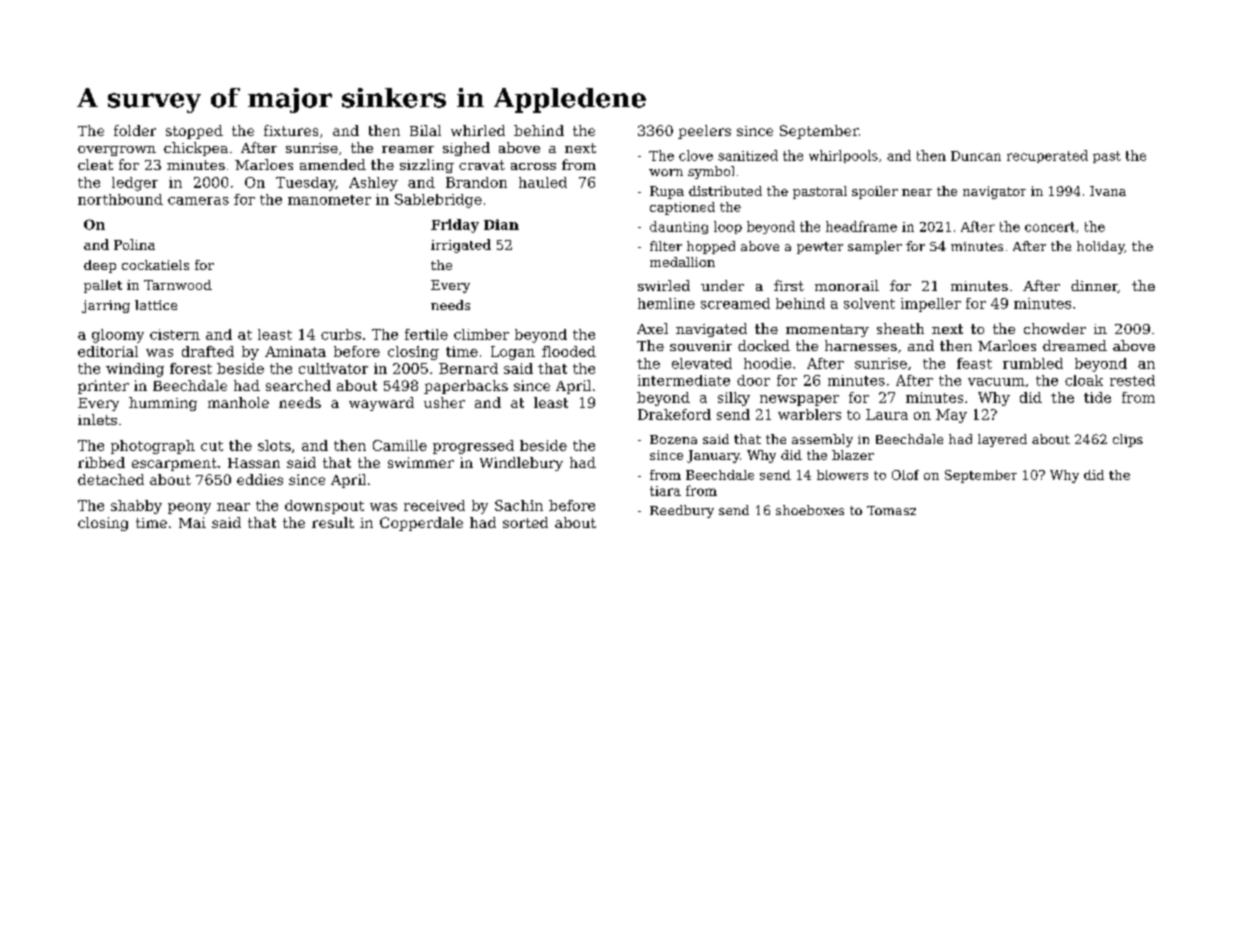 Image resolution: width=1233 pixels, height=952 pixels. What do you see at coordinates (519, 505) in the screenshot?
I see `Sachin` at bounding box center [519, 505].
